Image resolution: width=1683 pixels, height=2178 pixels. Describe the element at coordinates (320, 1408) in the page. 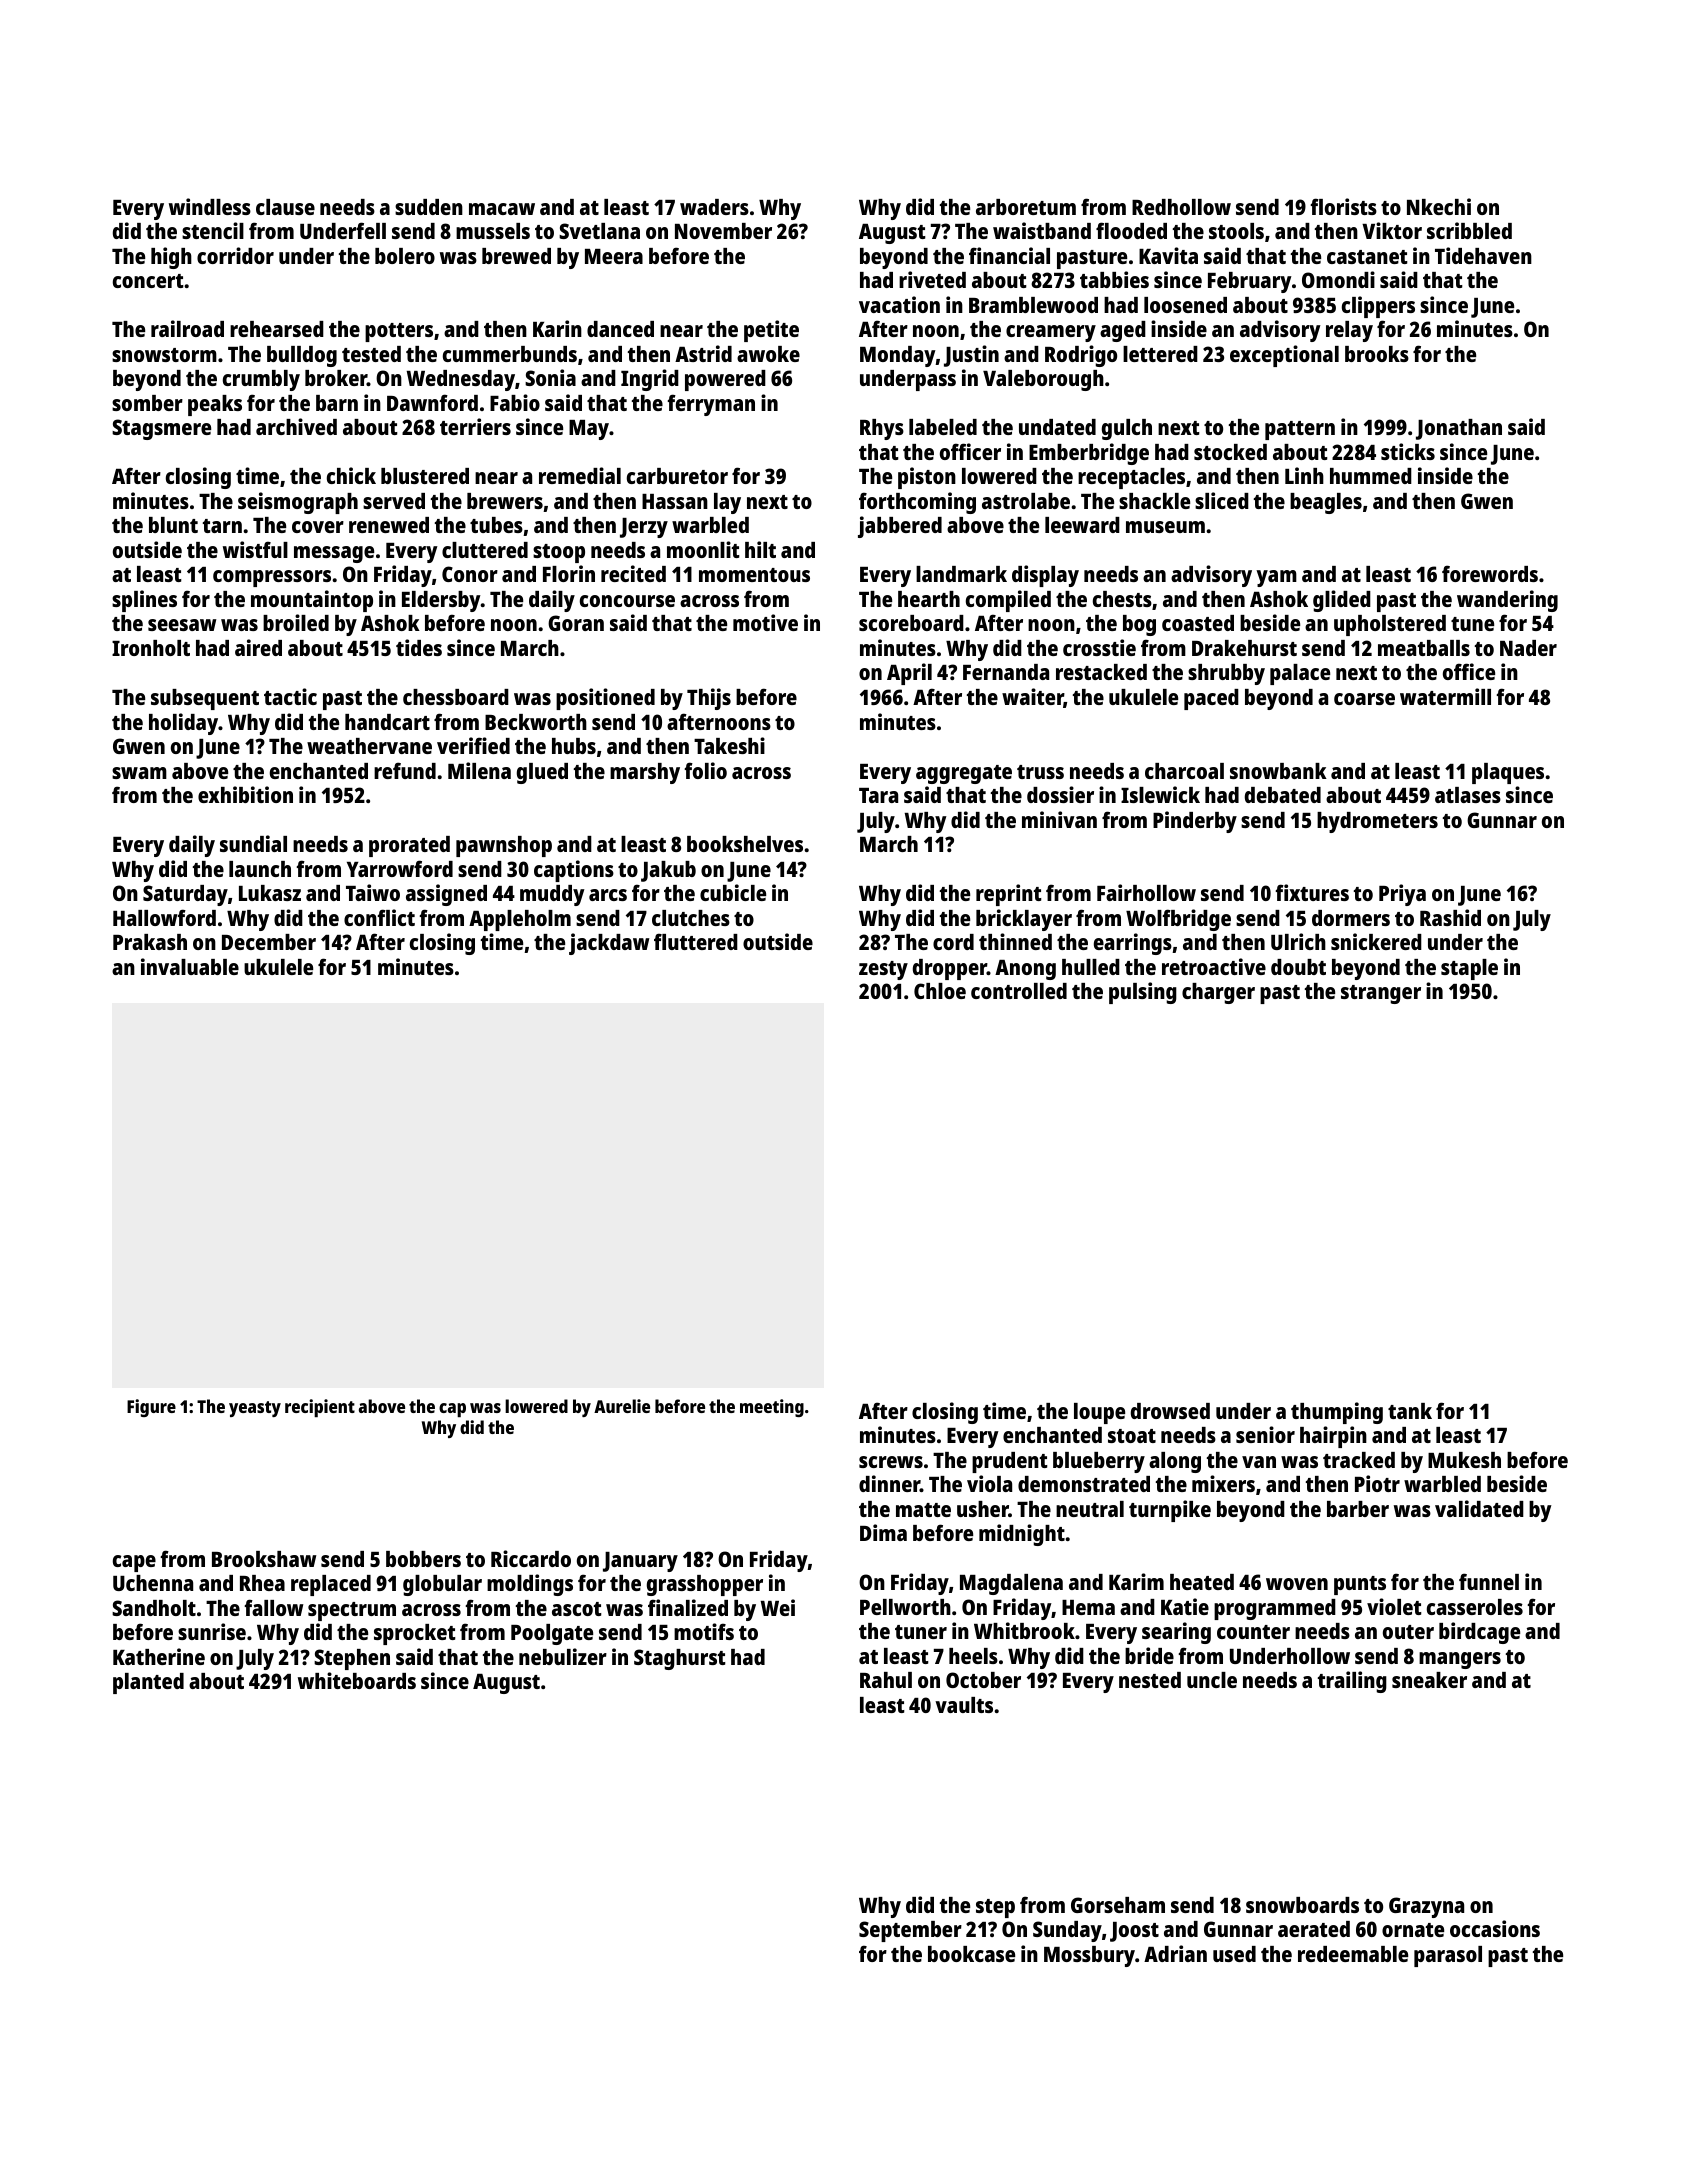

I see `recipient` at that location.
